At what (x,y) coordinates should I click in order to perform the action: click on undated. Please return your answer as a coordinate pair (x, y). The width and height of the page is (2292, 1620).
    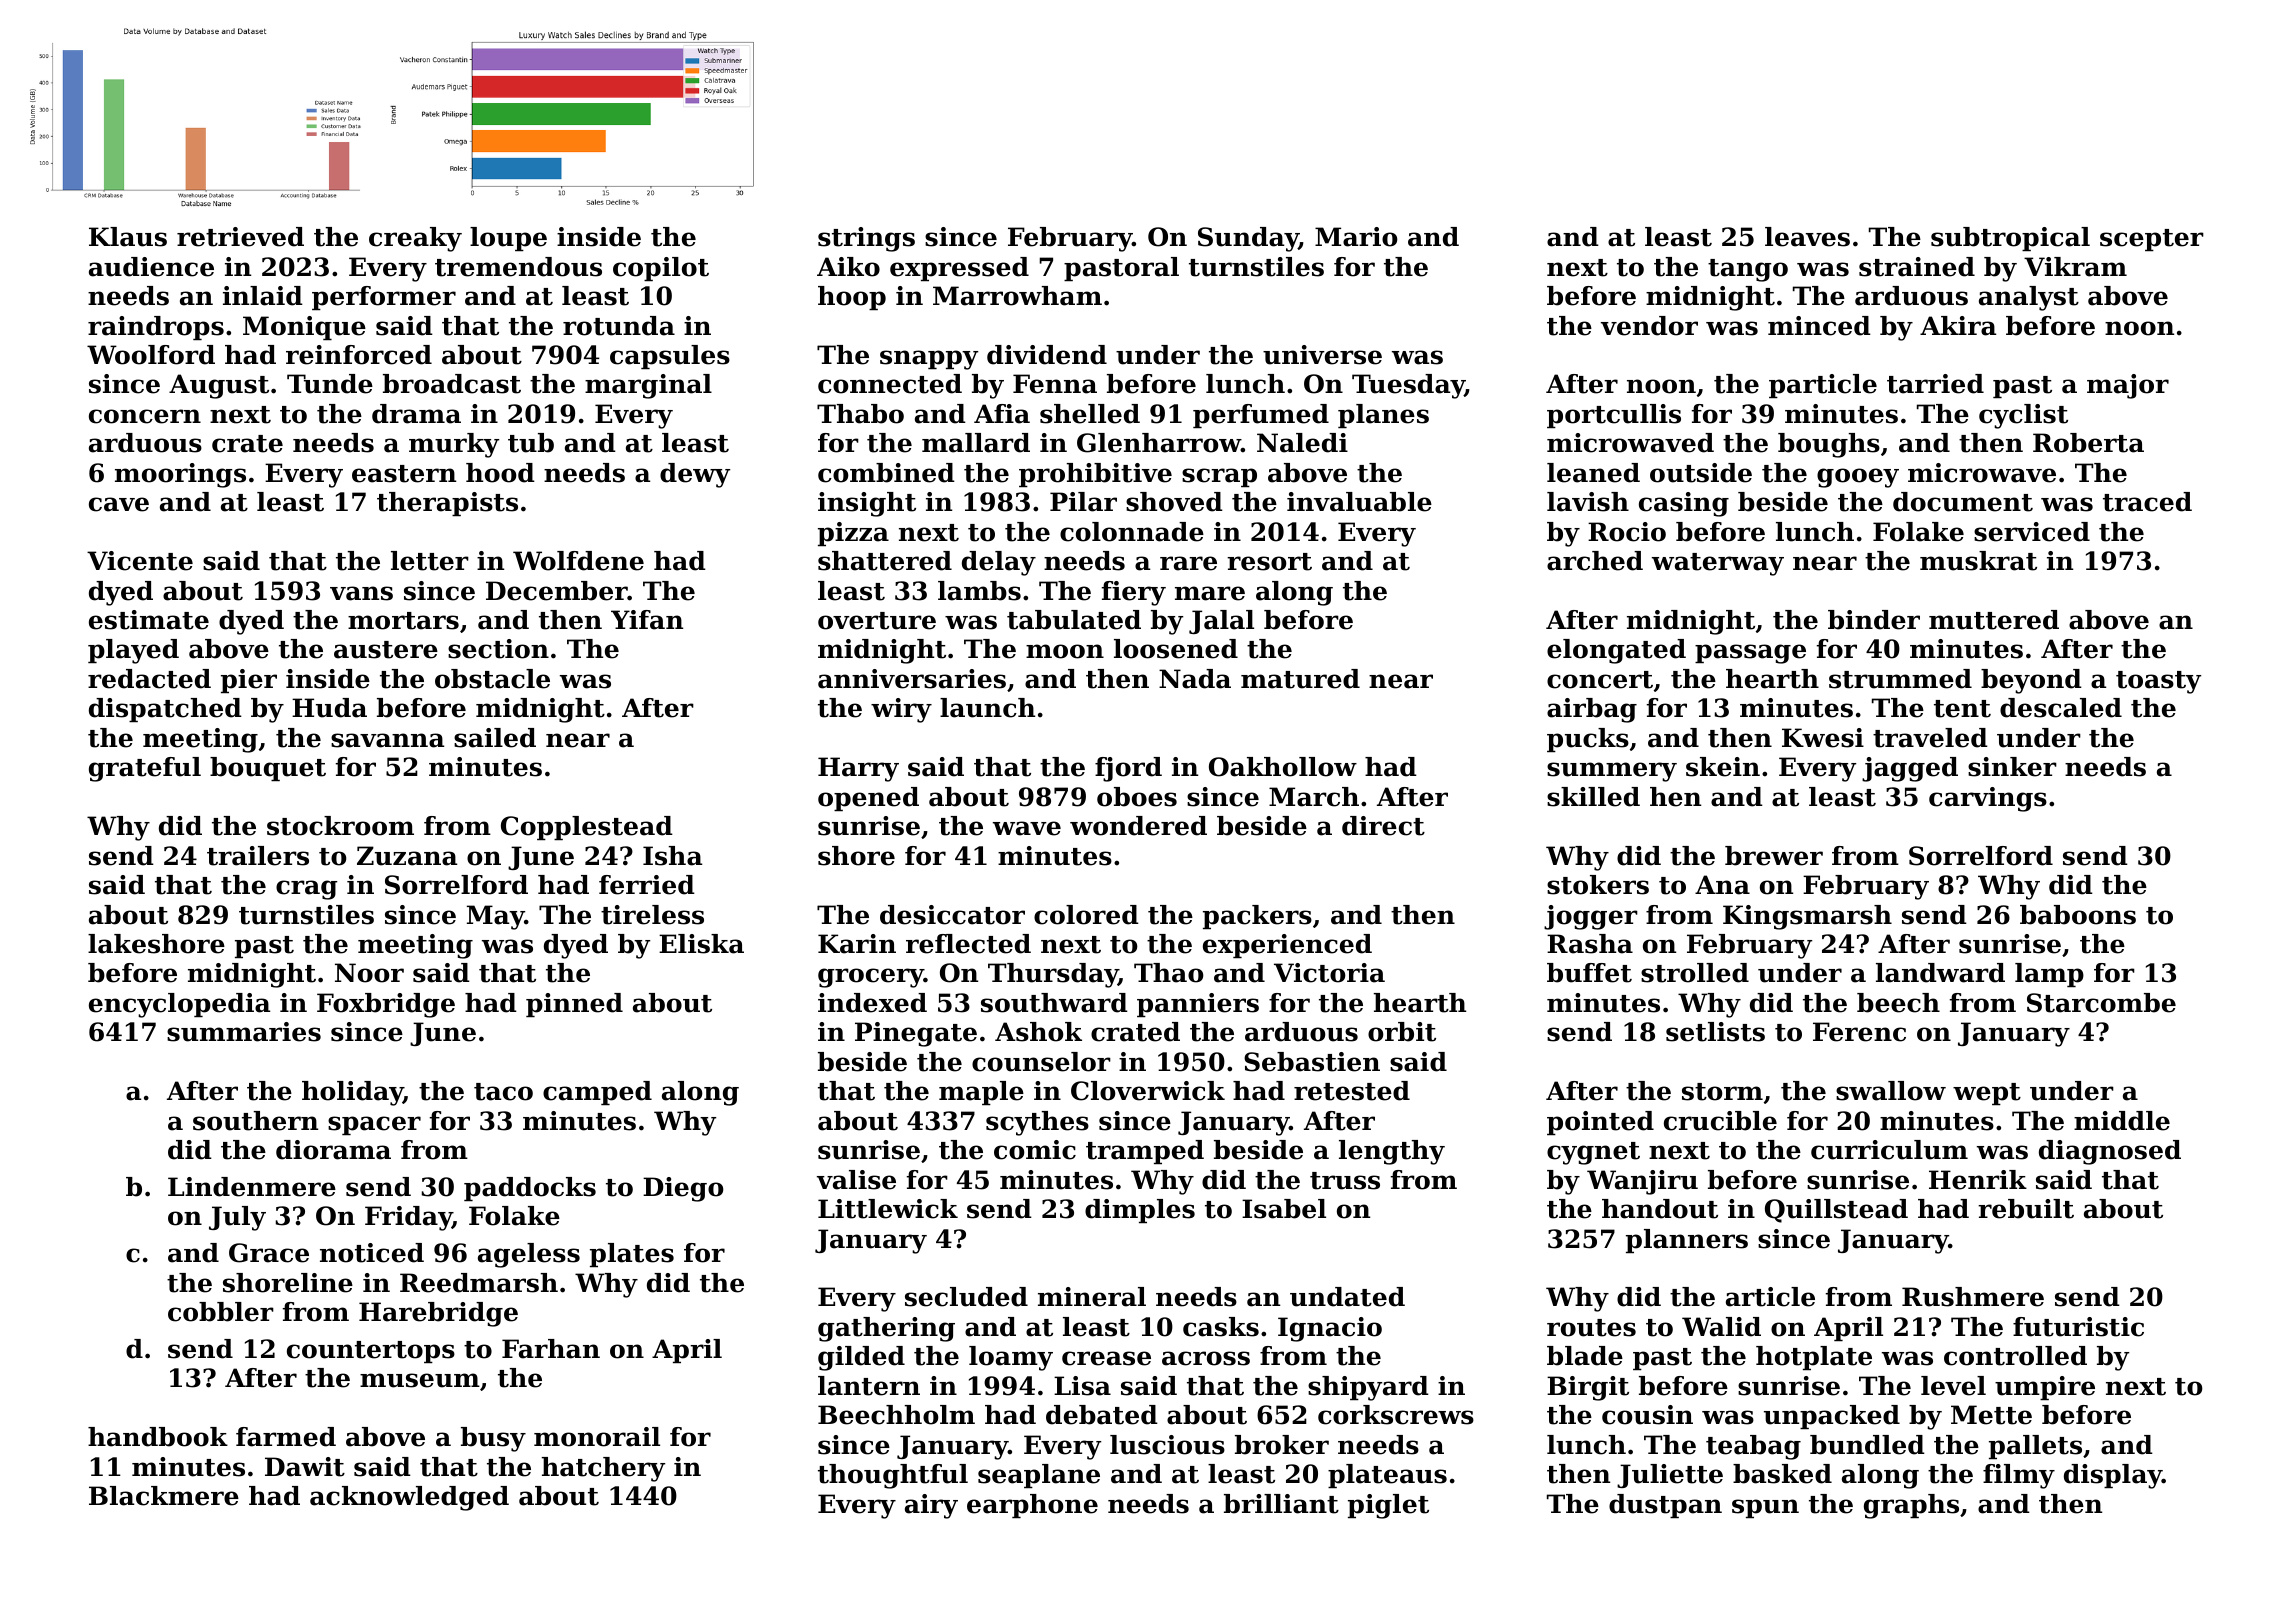
    Looking at the image, I should click on (1347, 1297).
